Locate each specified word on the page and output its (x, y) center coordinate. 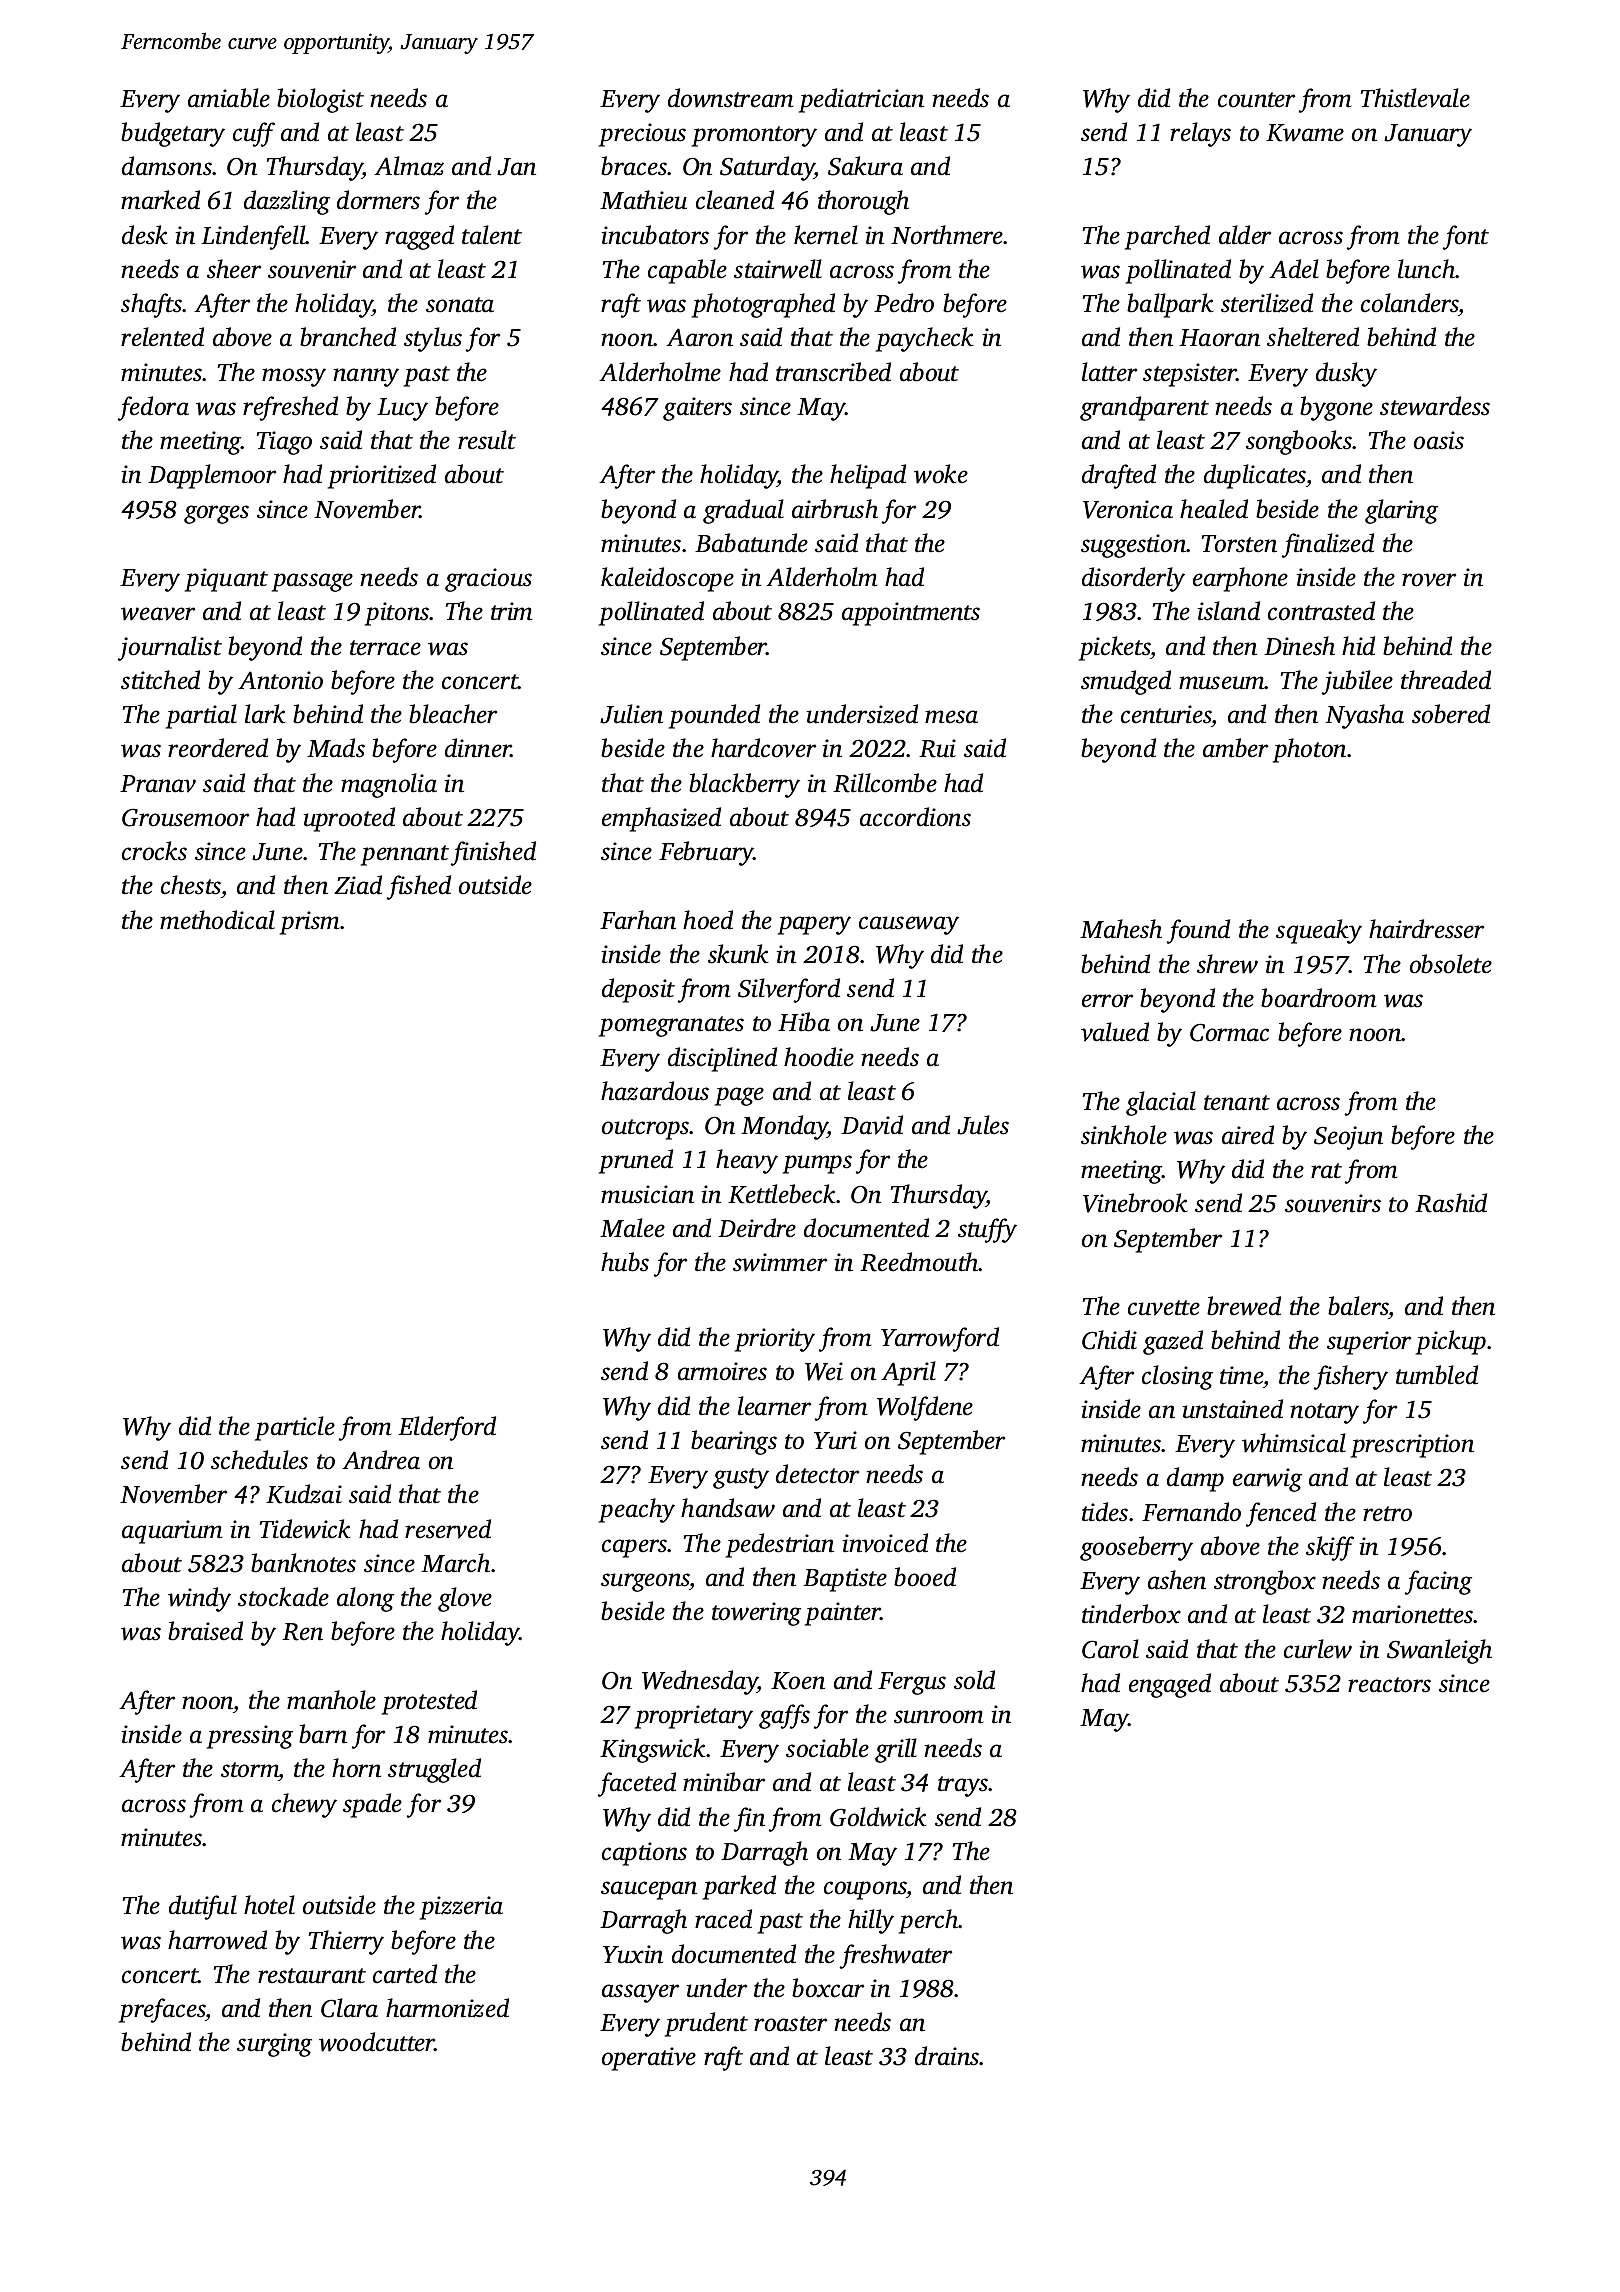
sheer (234, 269)
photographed (763, 305)
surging (274, 2045)
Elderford (447, 1428)
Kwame (1305, 133)
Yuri (835, 1440)
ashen (1177, 1580)
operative (649, 2059)
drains (947, 2056)
